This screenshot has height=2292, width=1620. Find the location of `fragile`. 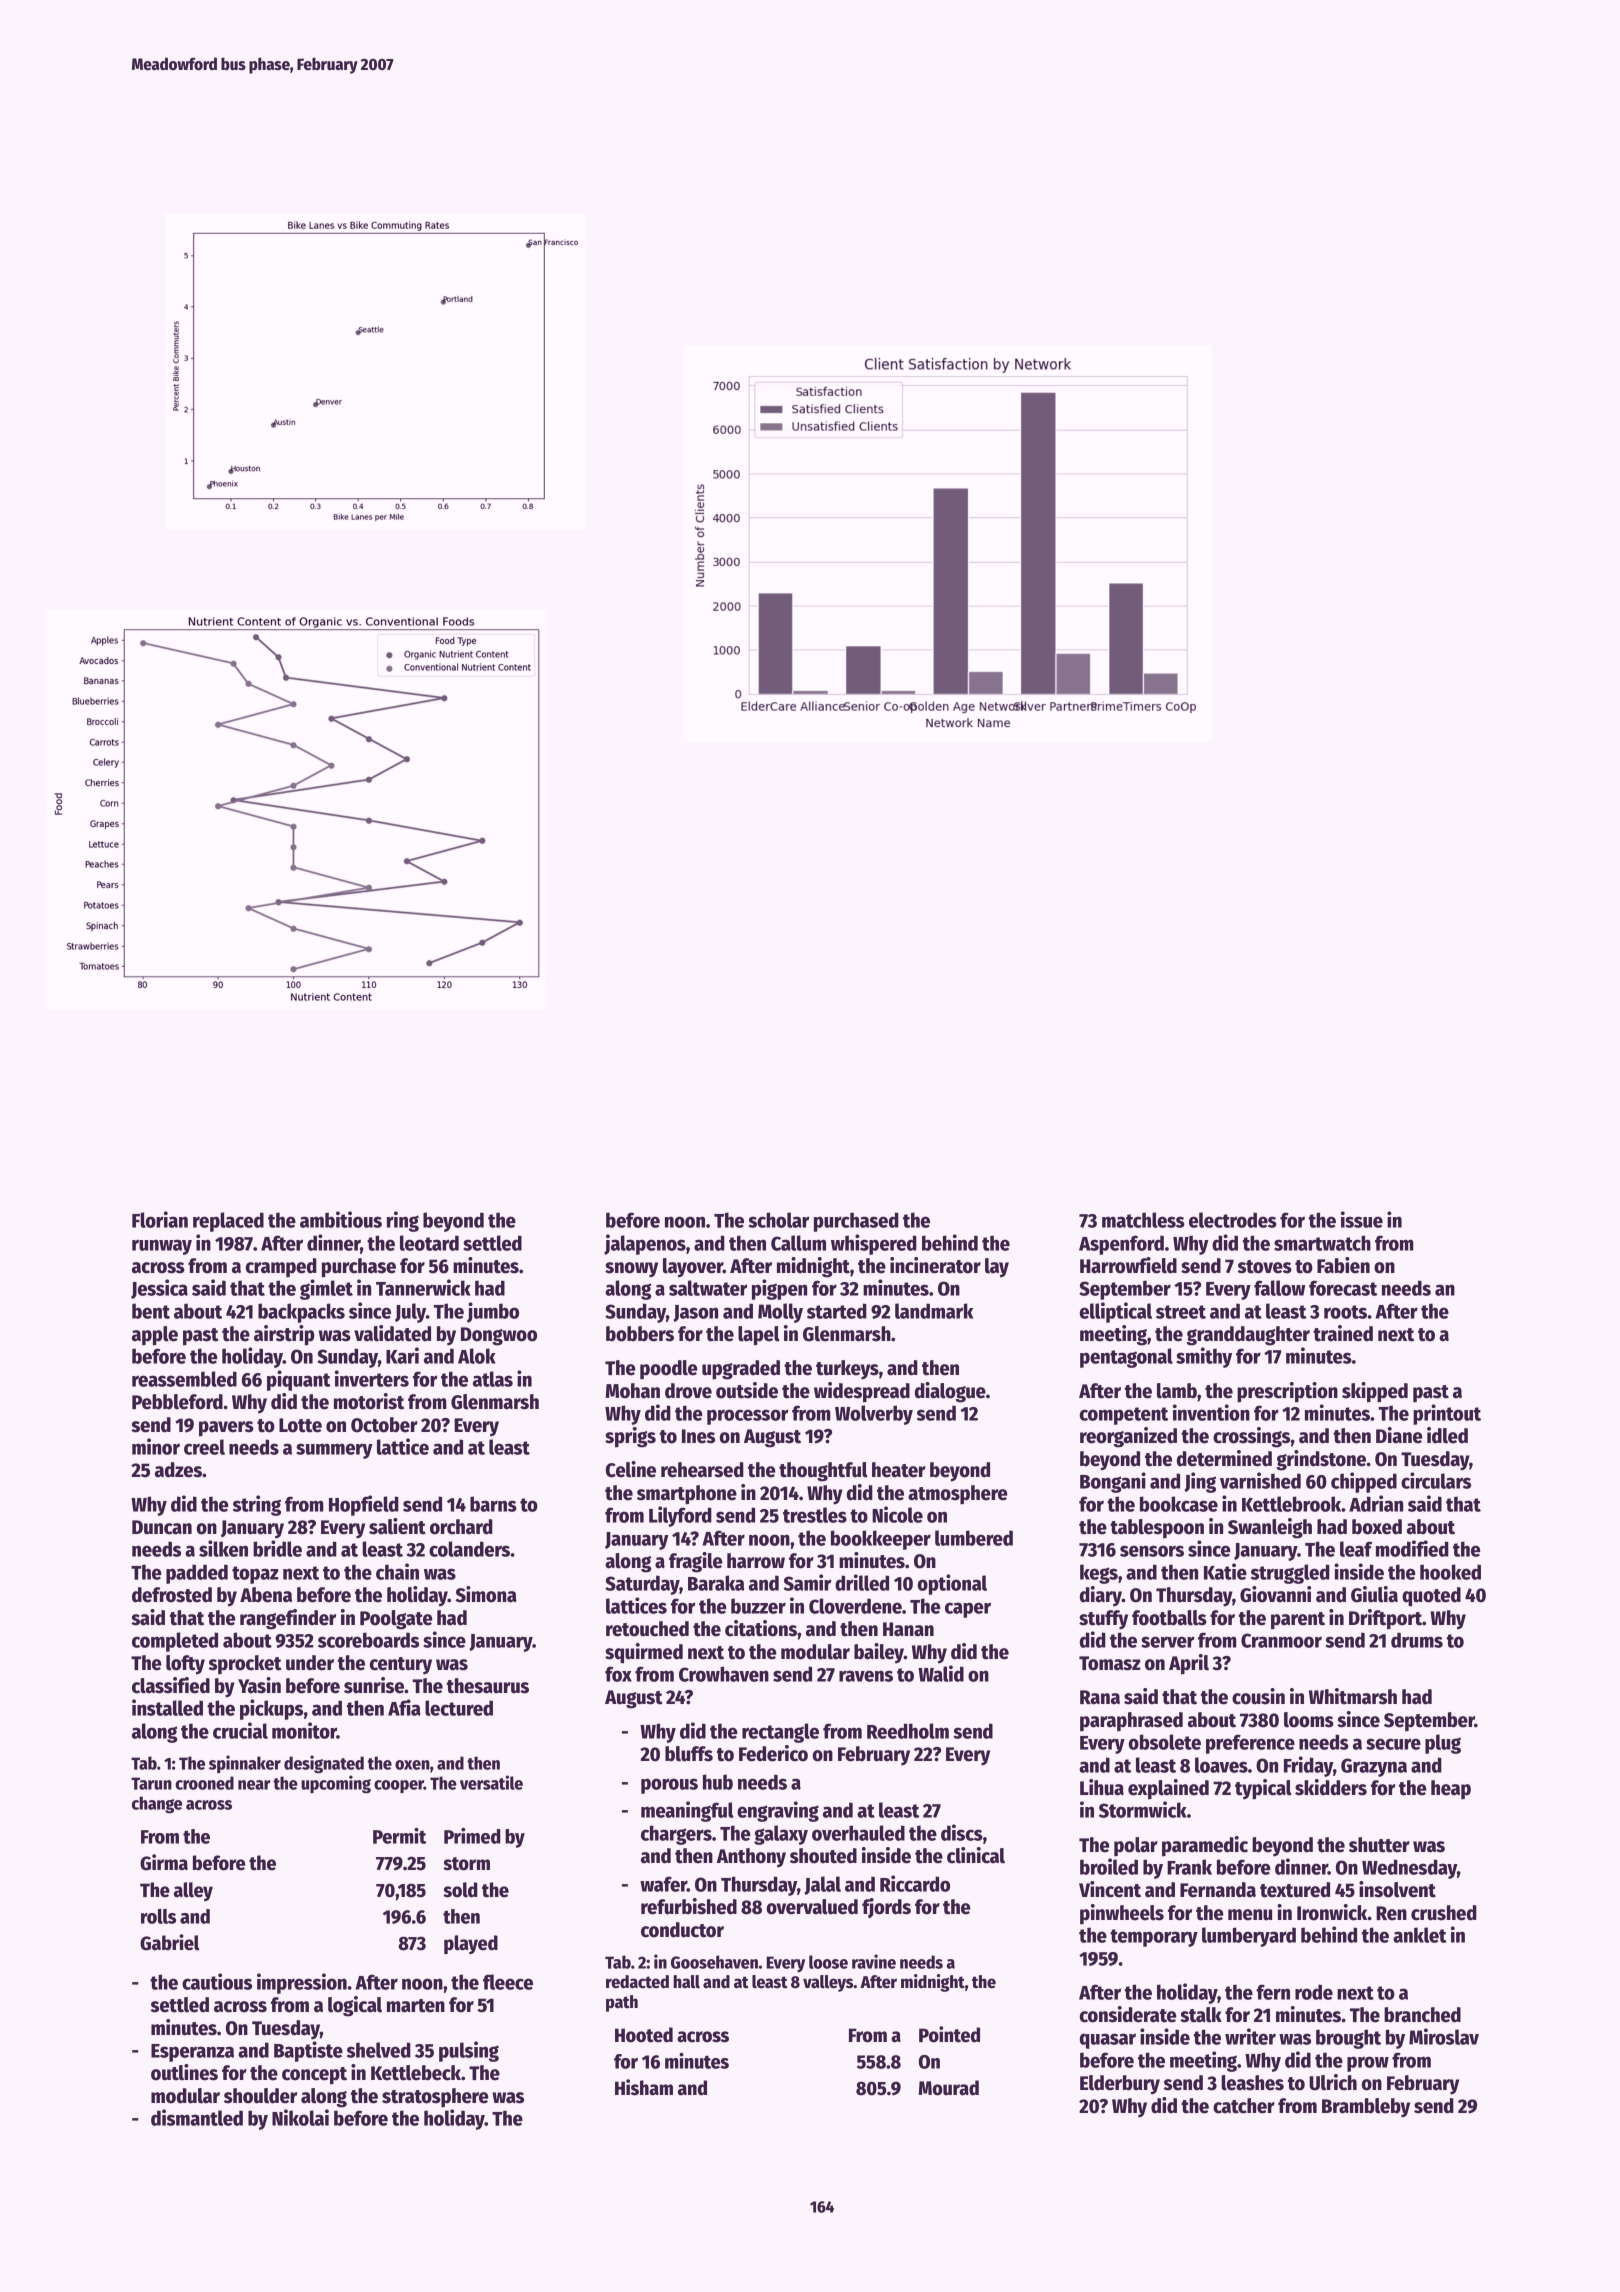

fragile is located at coordinates (696, 1562).
